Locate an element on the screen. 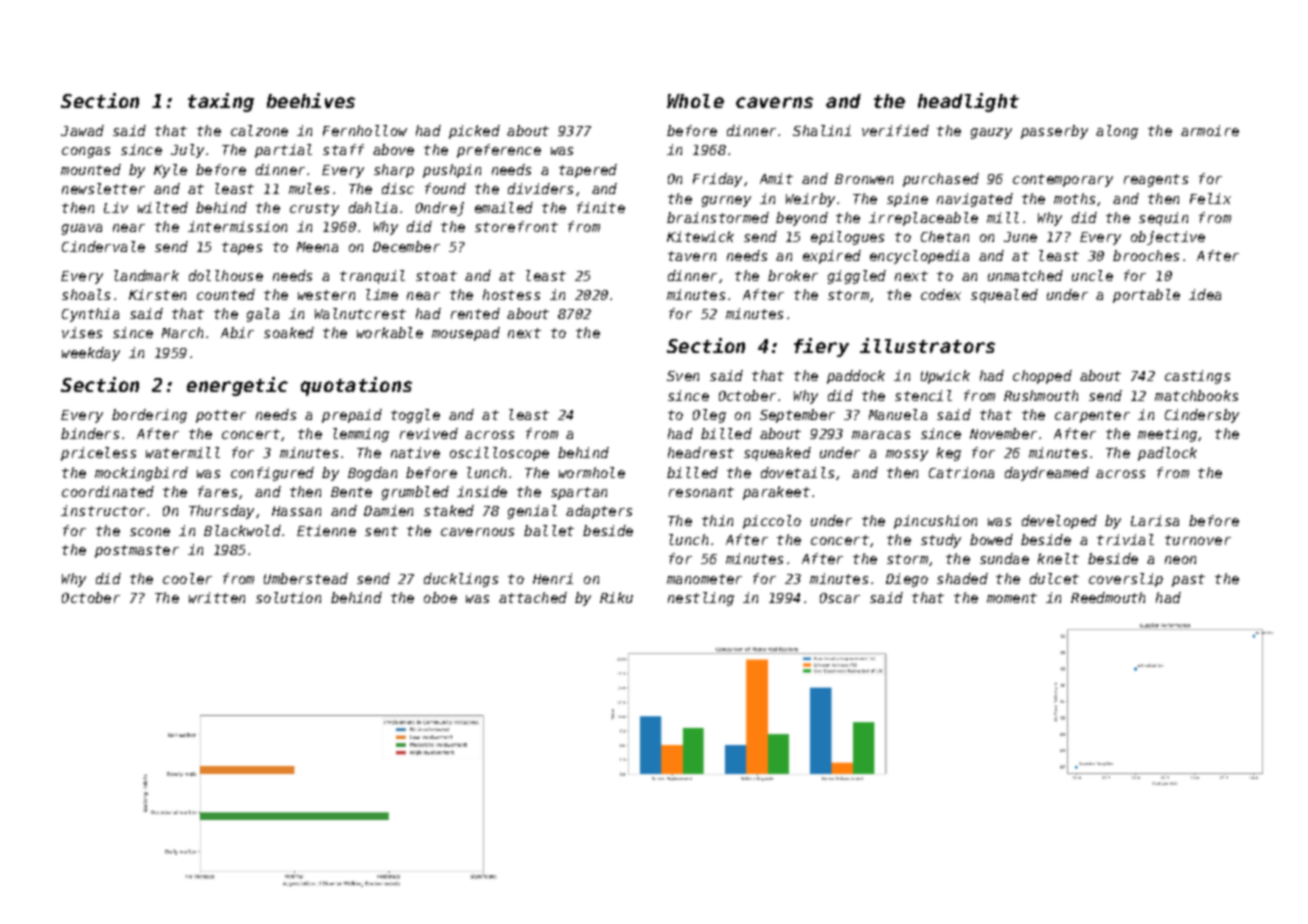 Image resolution: width=1308 pixels, height=924 pixels. gala is located at coordinates (263, 315).
